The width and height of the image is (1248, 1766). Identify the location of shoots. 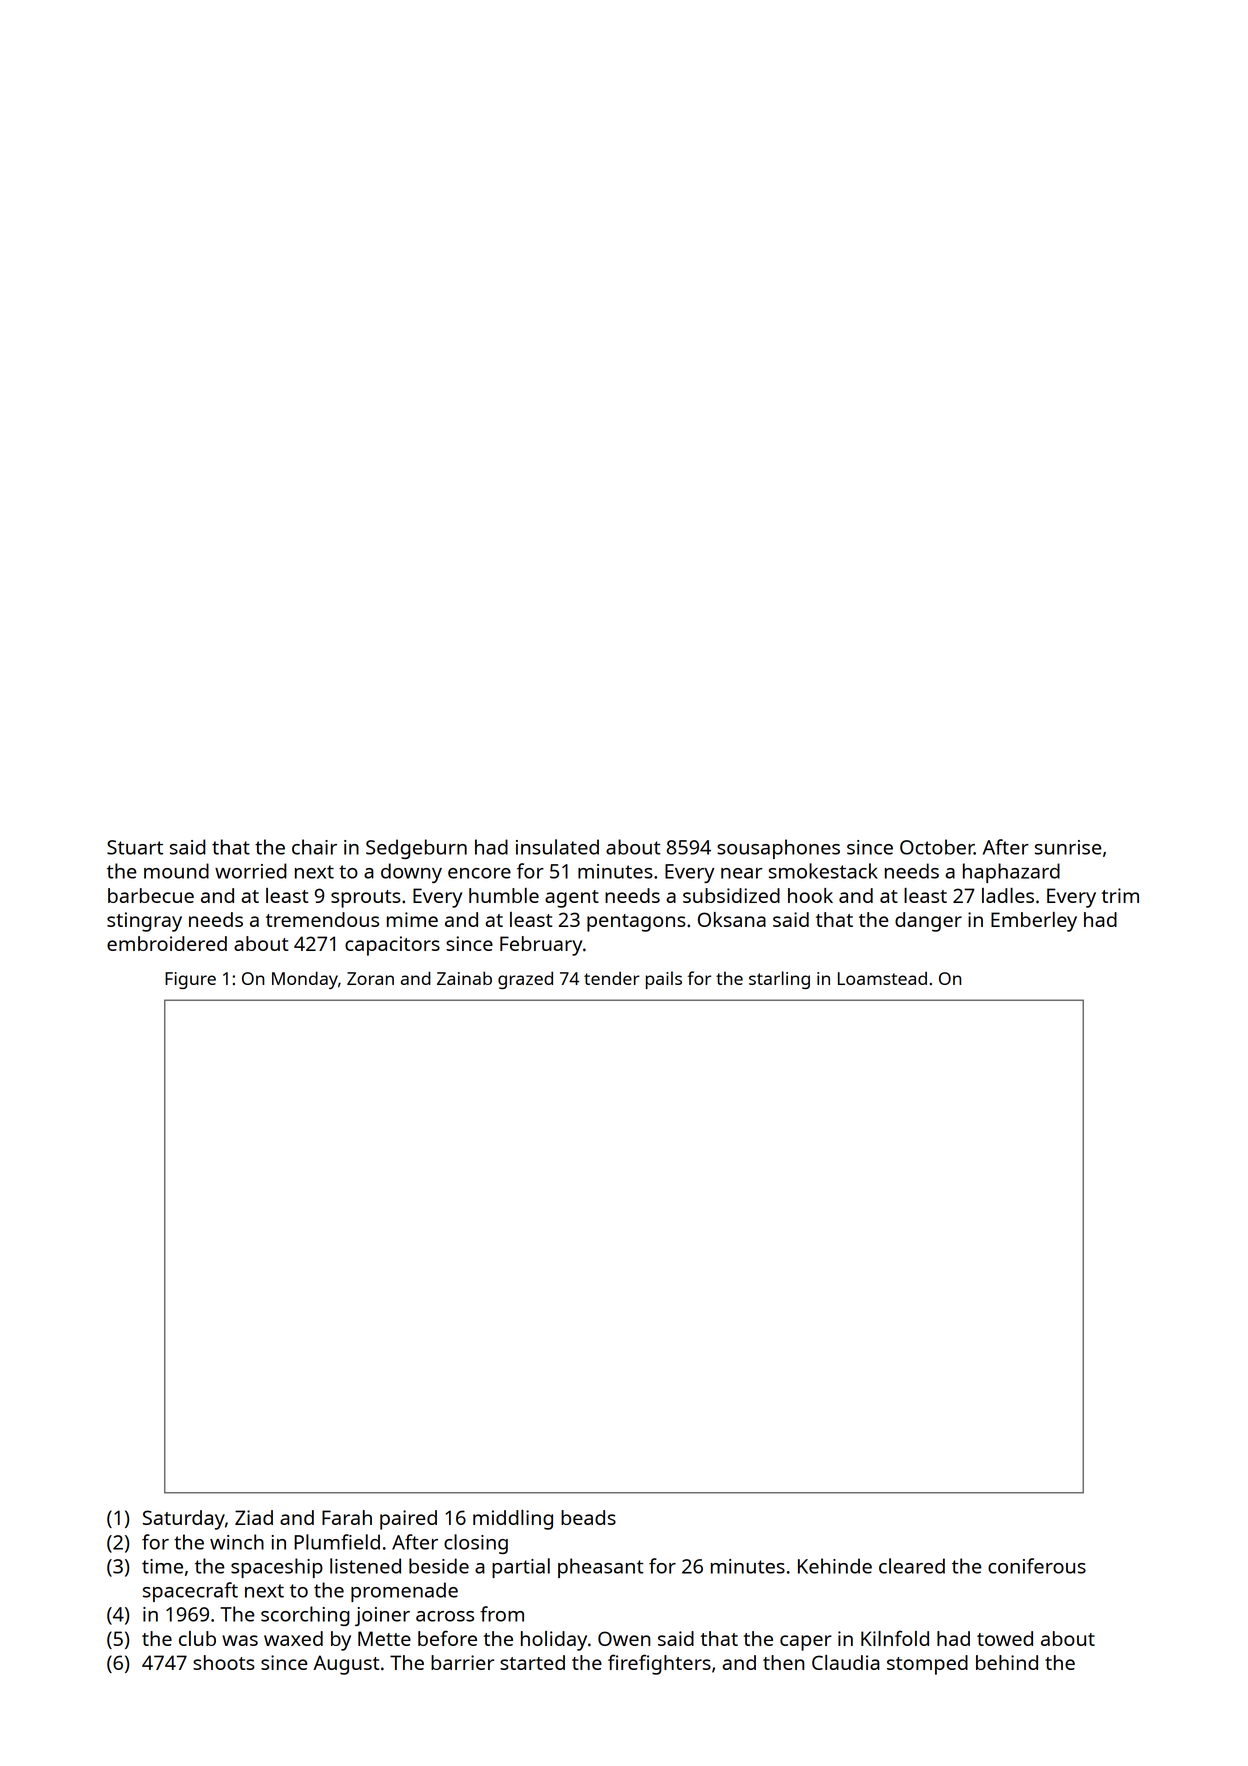
(224, 1662).
